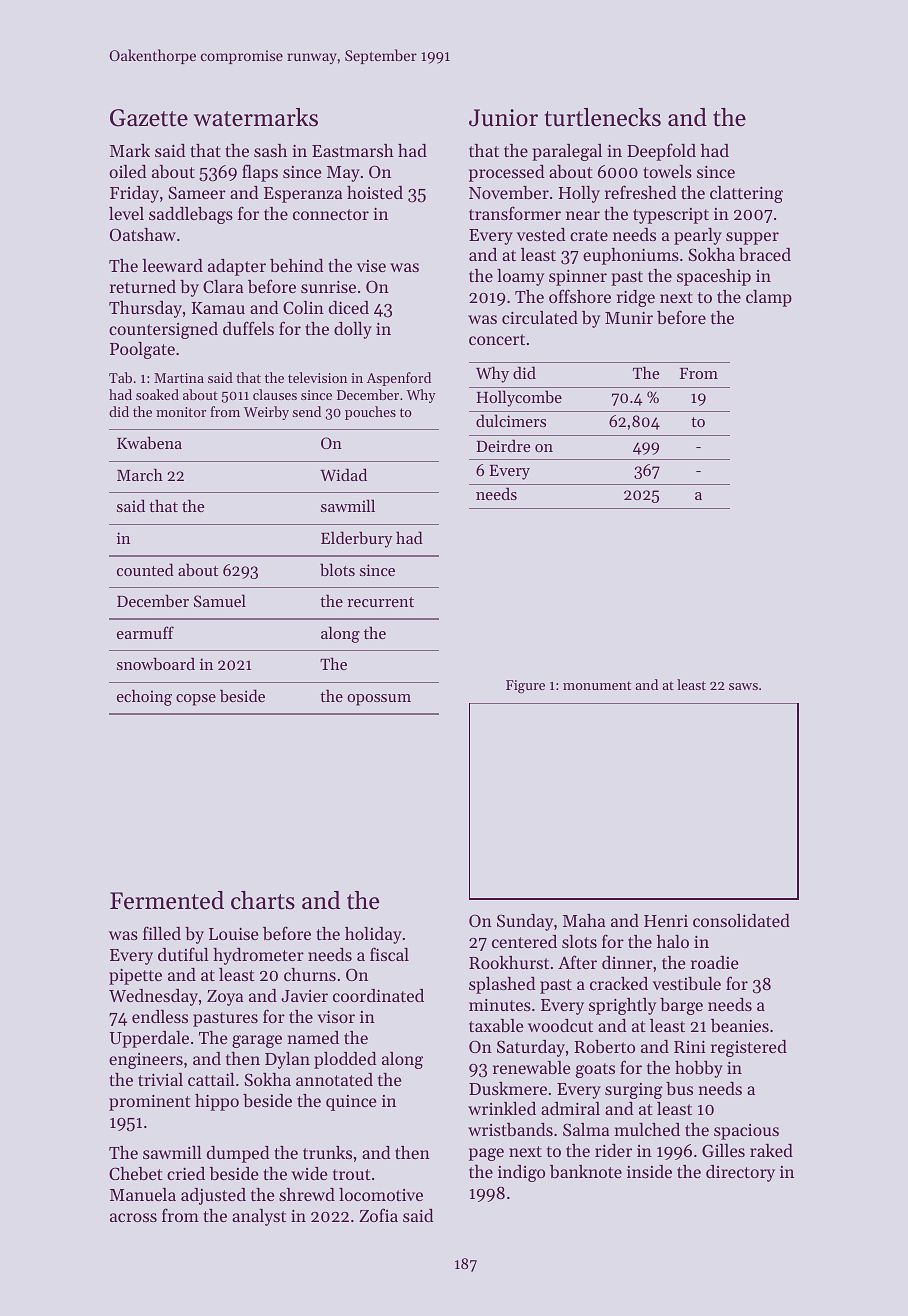  Describe the element at coordinates (667, 171) in the screenshot. I see `towels` at that location.
